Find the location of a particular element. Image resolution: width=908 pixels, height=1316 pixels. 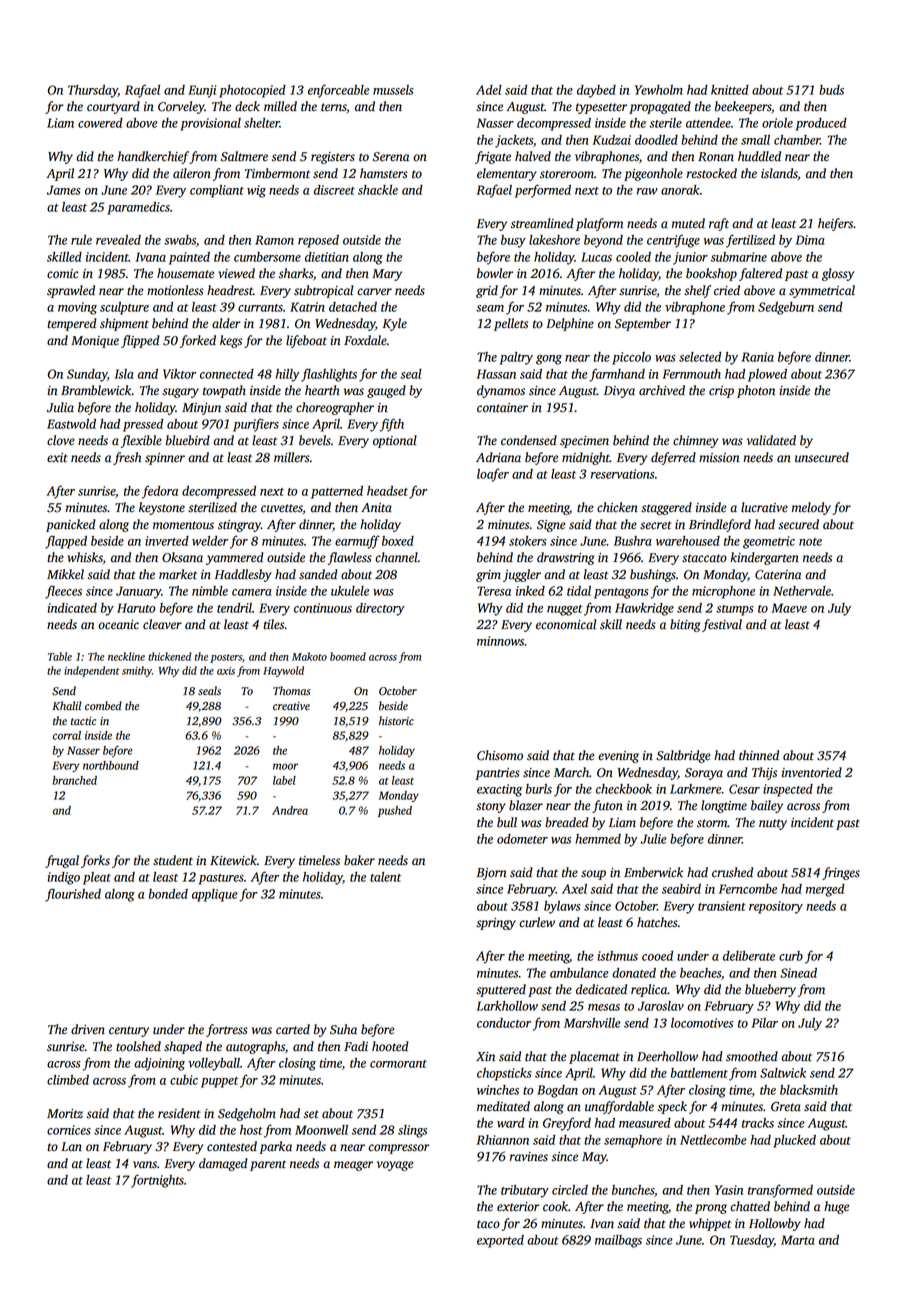

pentagons is located at coordinates (621, 593).
